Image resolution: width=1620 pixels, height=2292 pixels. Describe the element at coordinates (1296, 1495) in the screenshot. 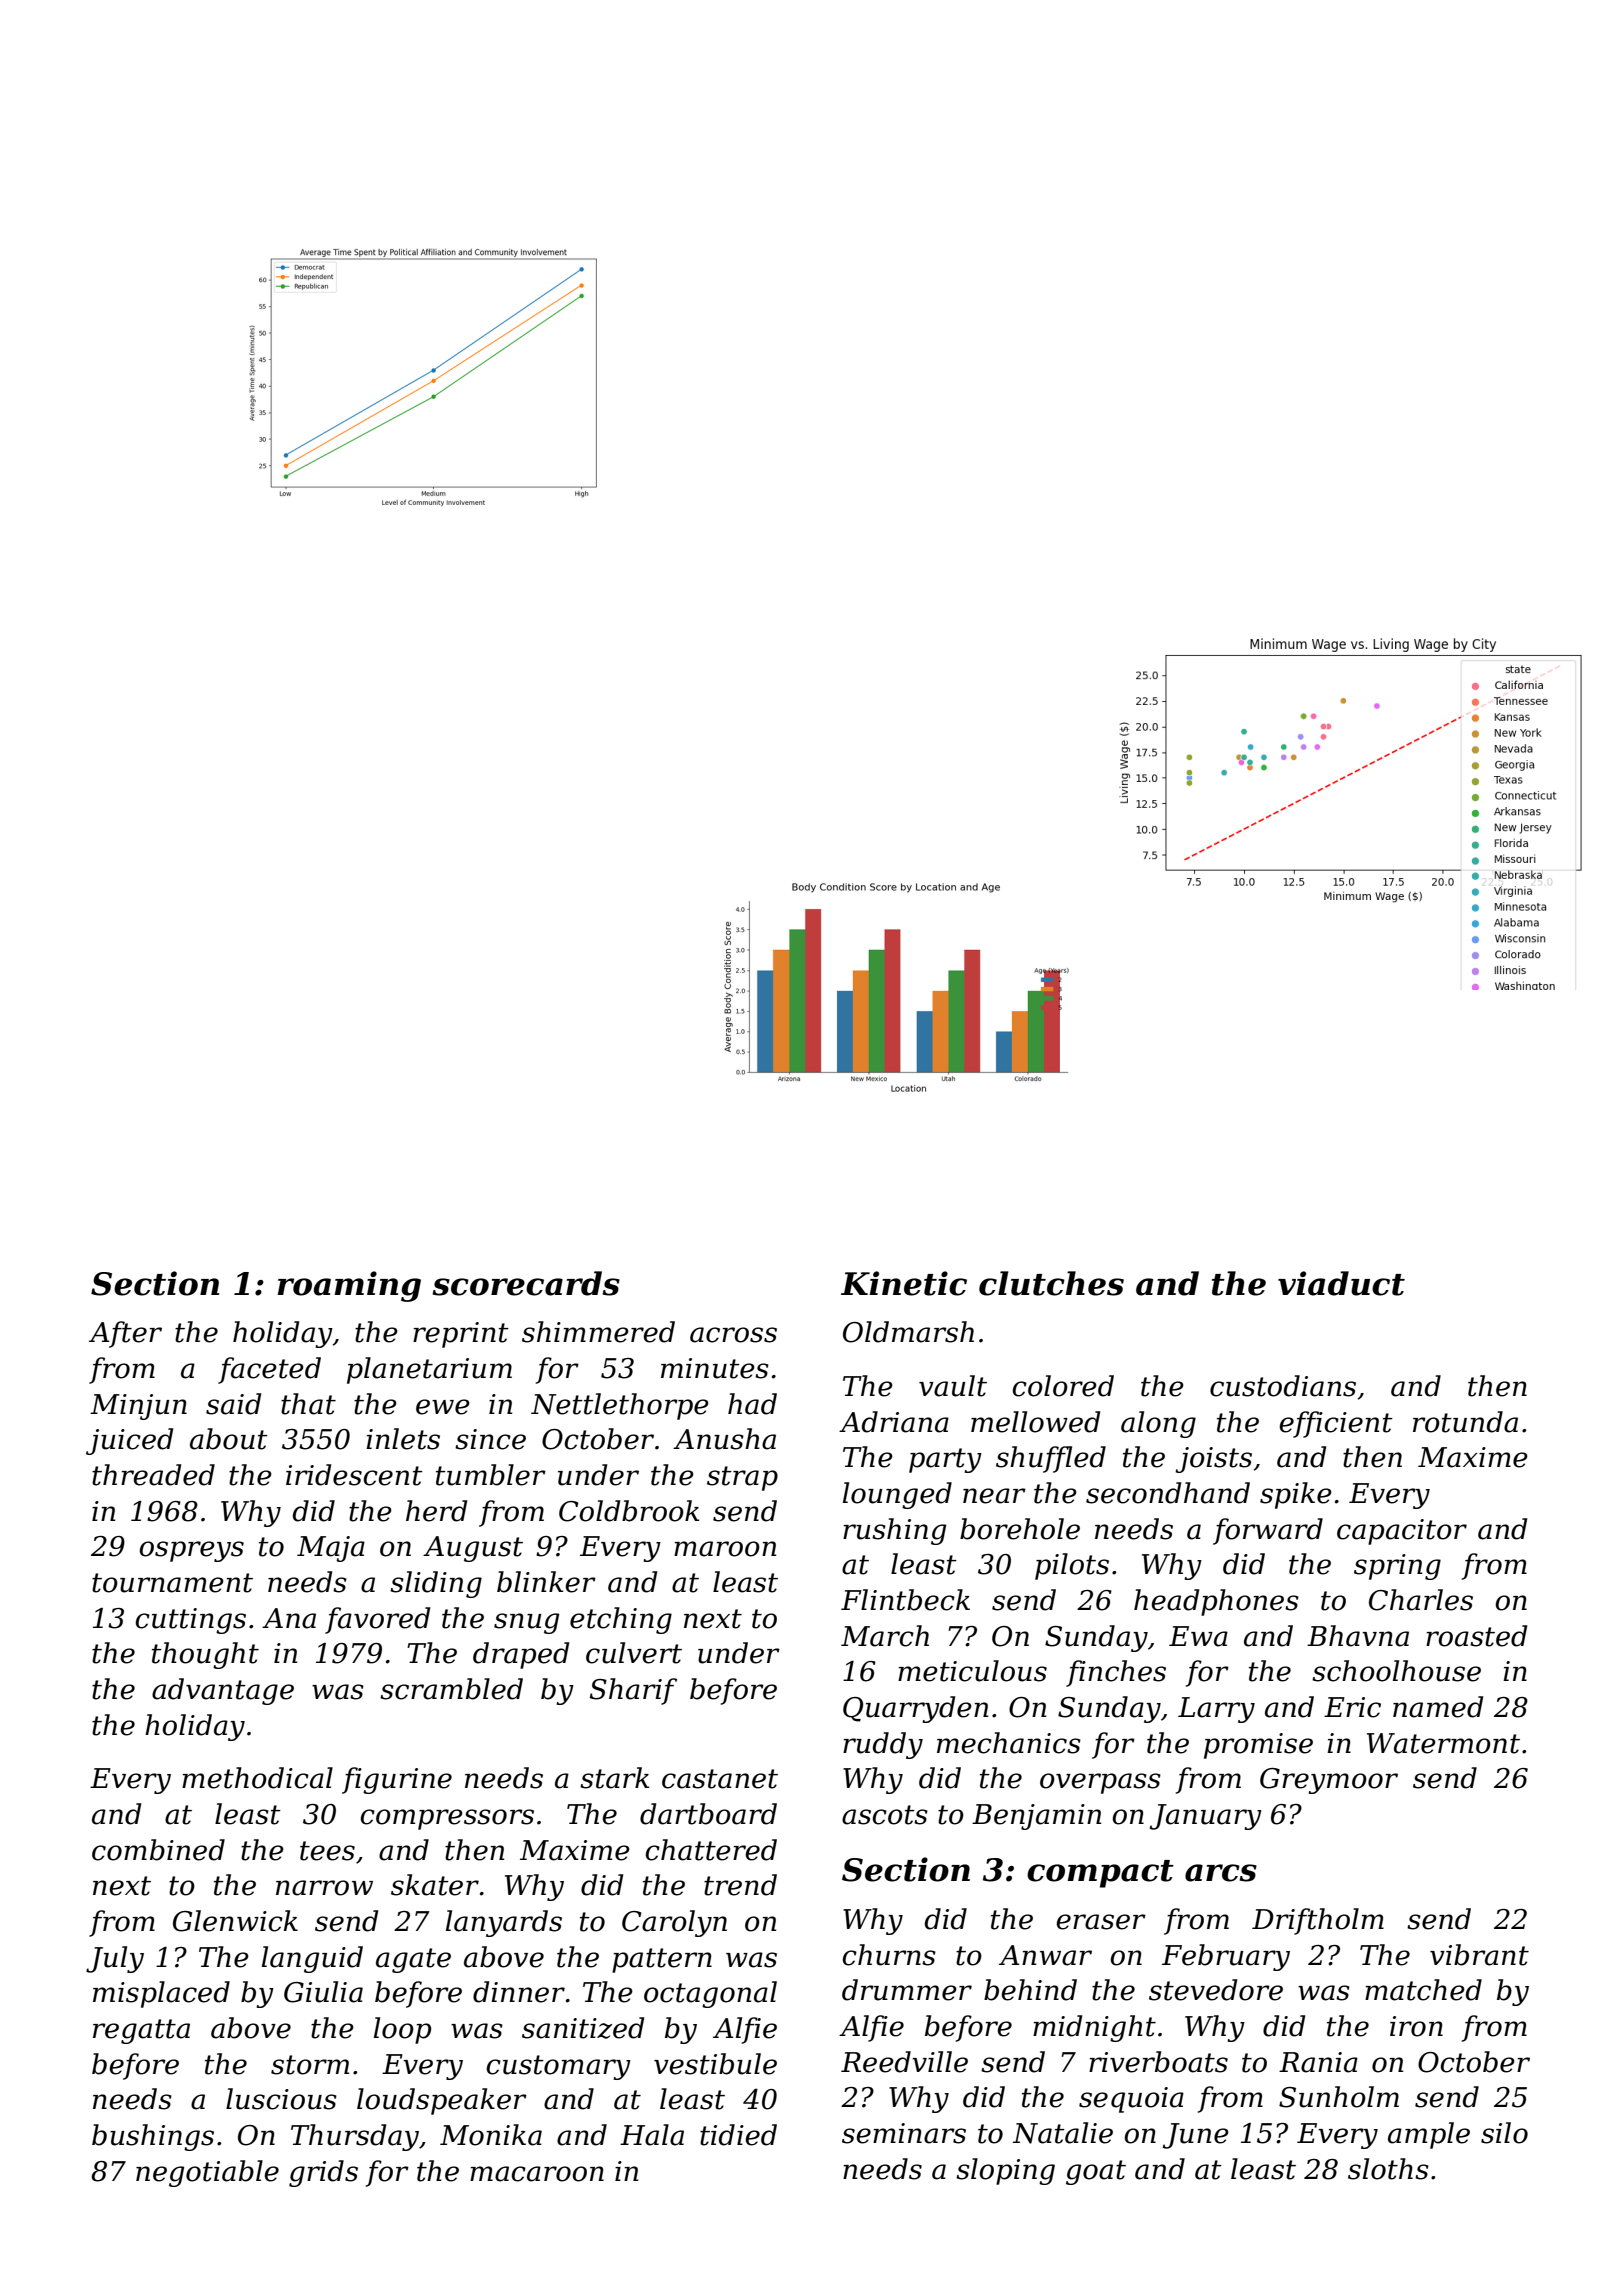

I see `spike` at that location.
